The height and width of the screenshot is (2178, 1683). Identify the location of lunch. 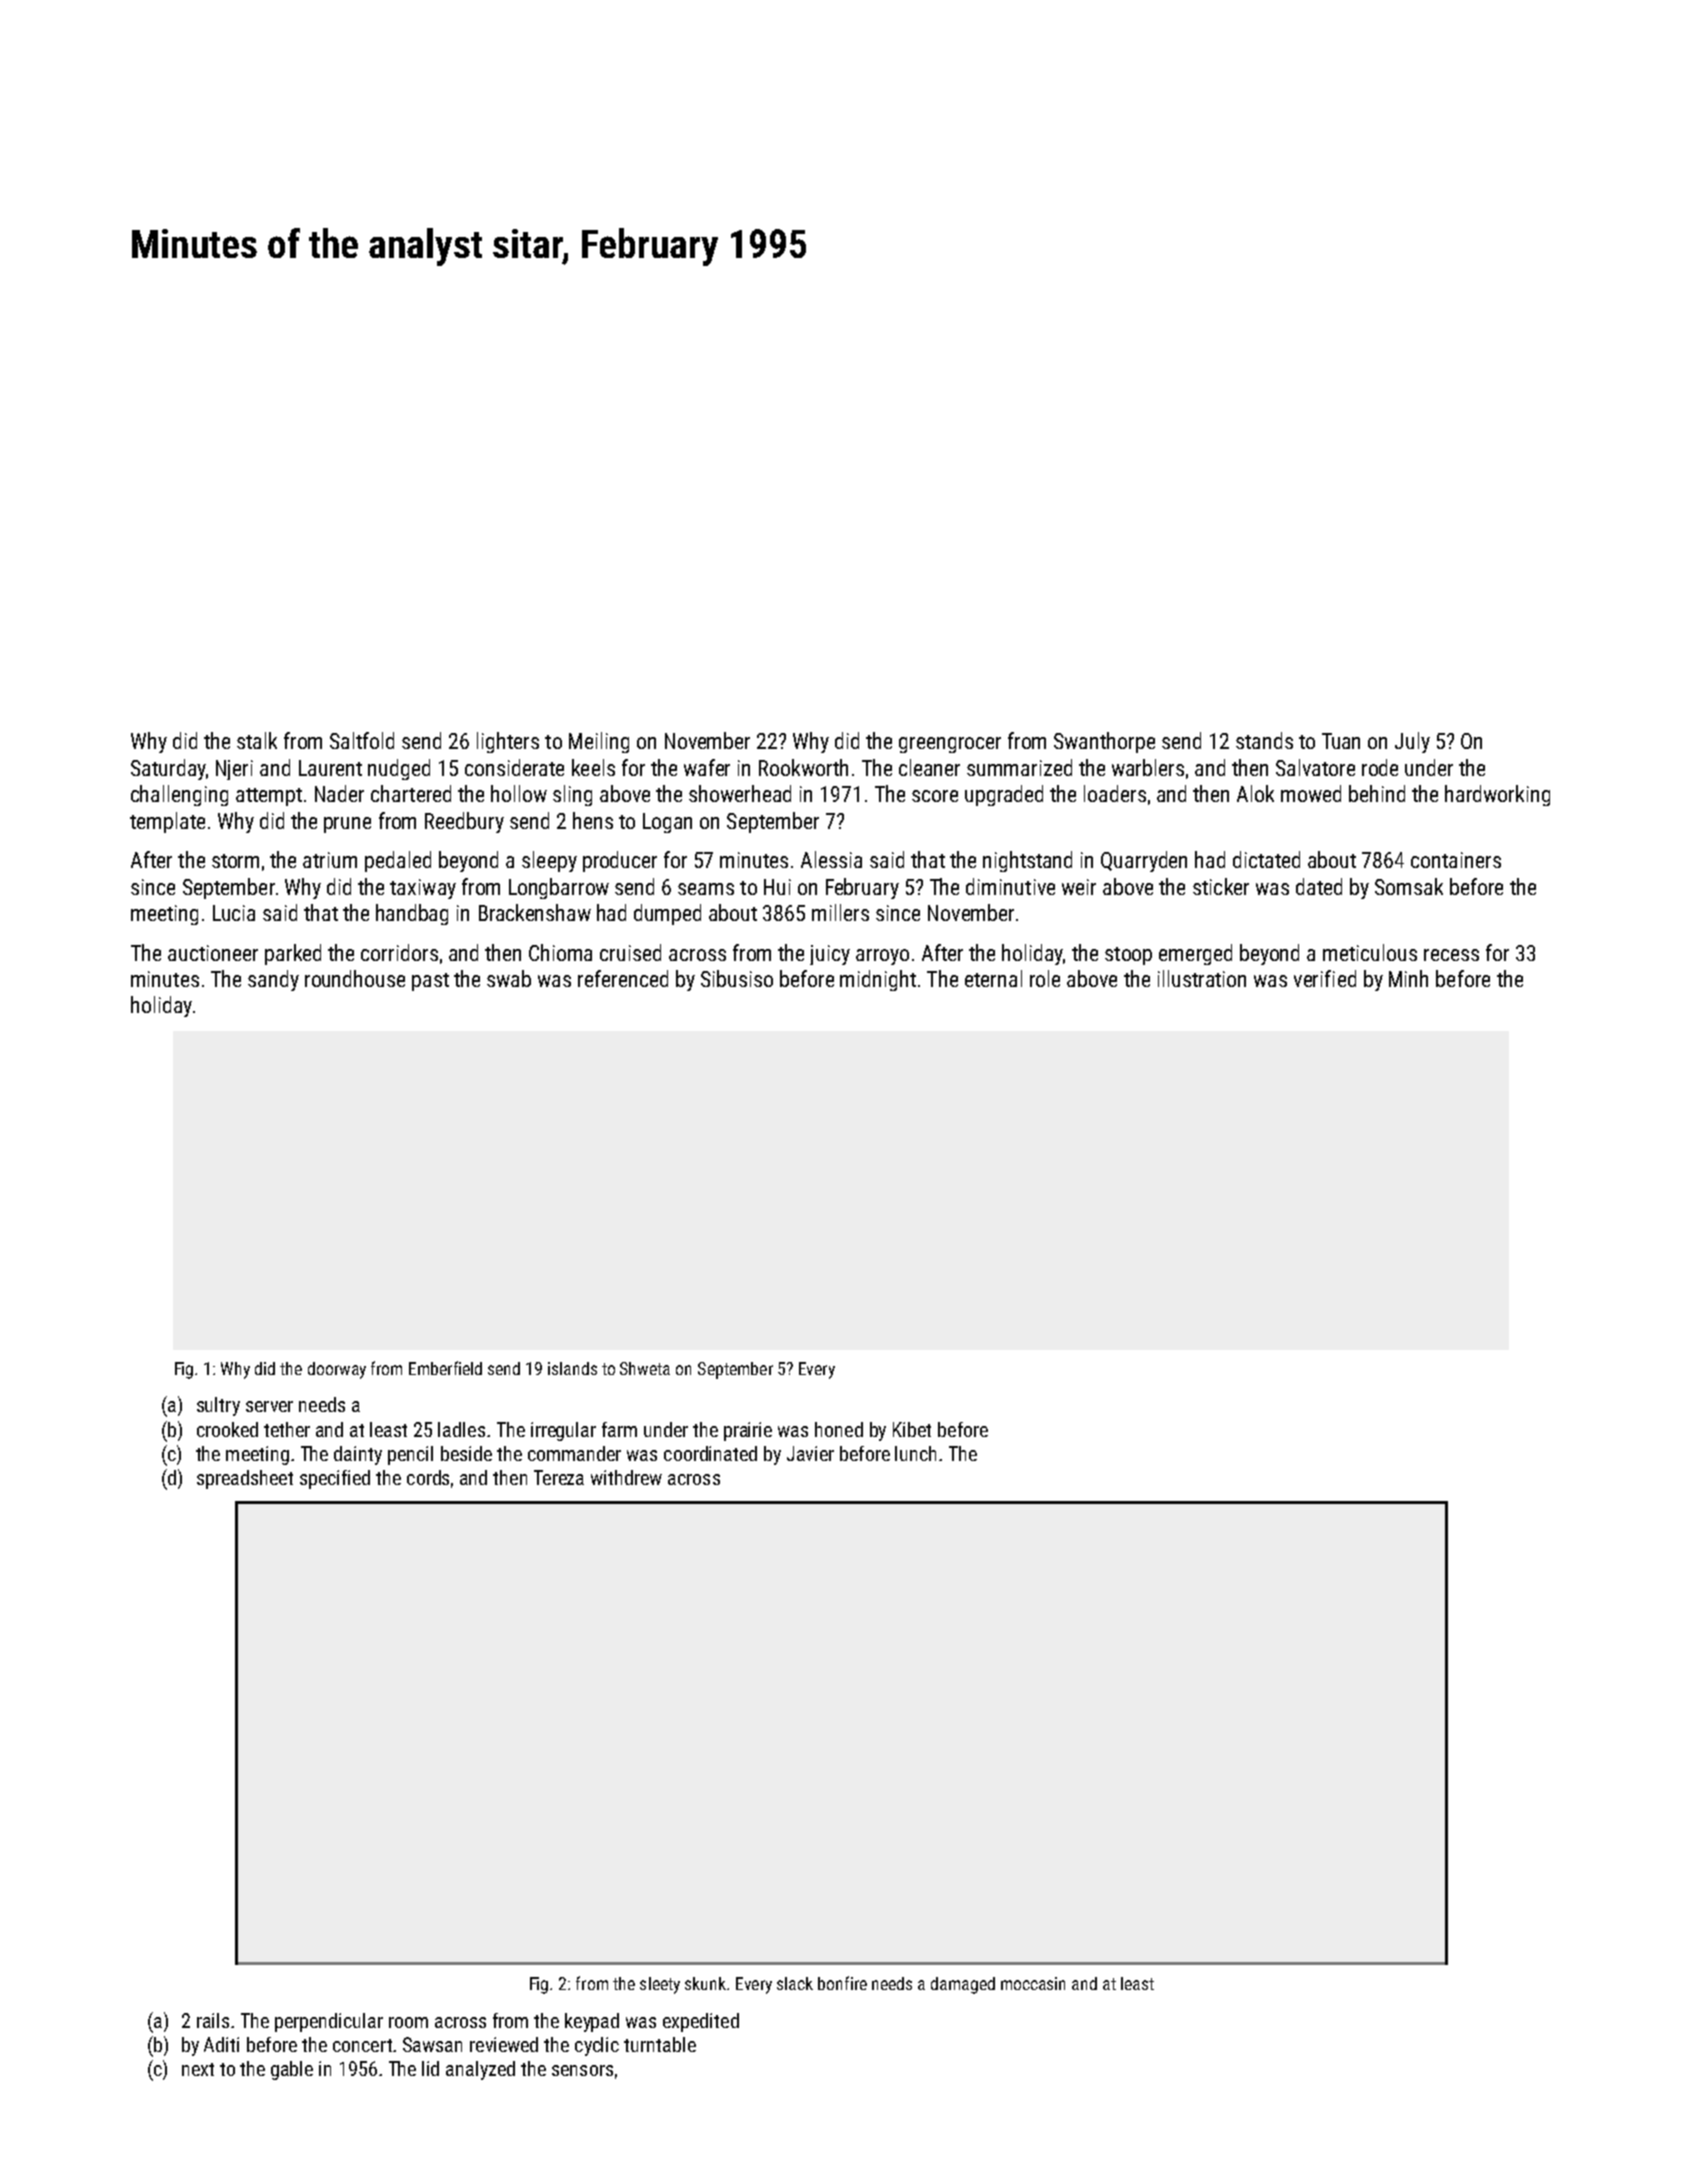
(915, 1453).
